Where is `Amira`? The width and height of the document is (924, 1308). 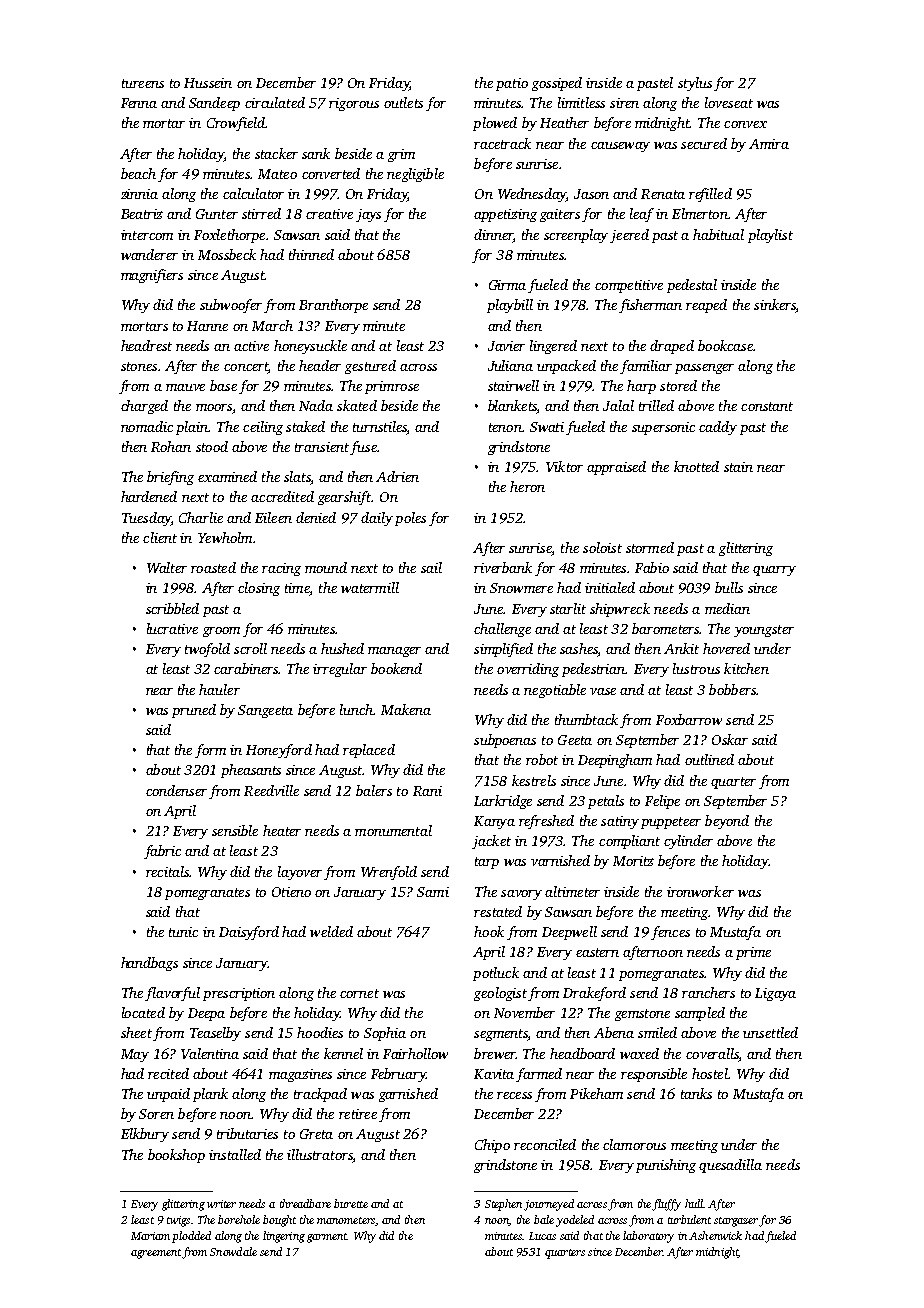 Amira is located at coordinates (769, 144).
